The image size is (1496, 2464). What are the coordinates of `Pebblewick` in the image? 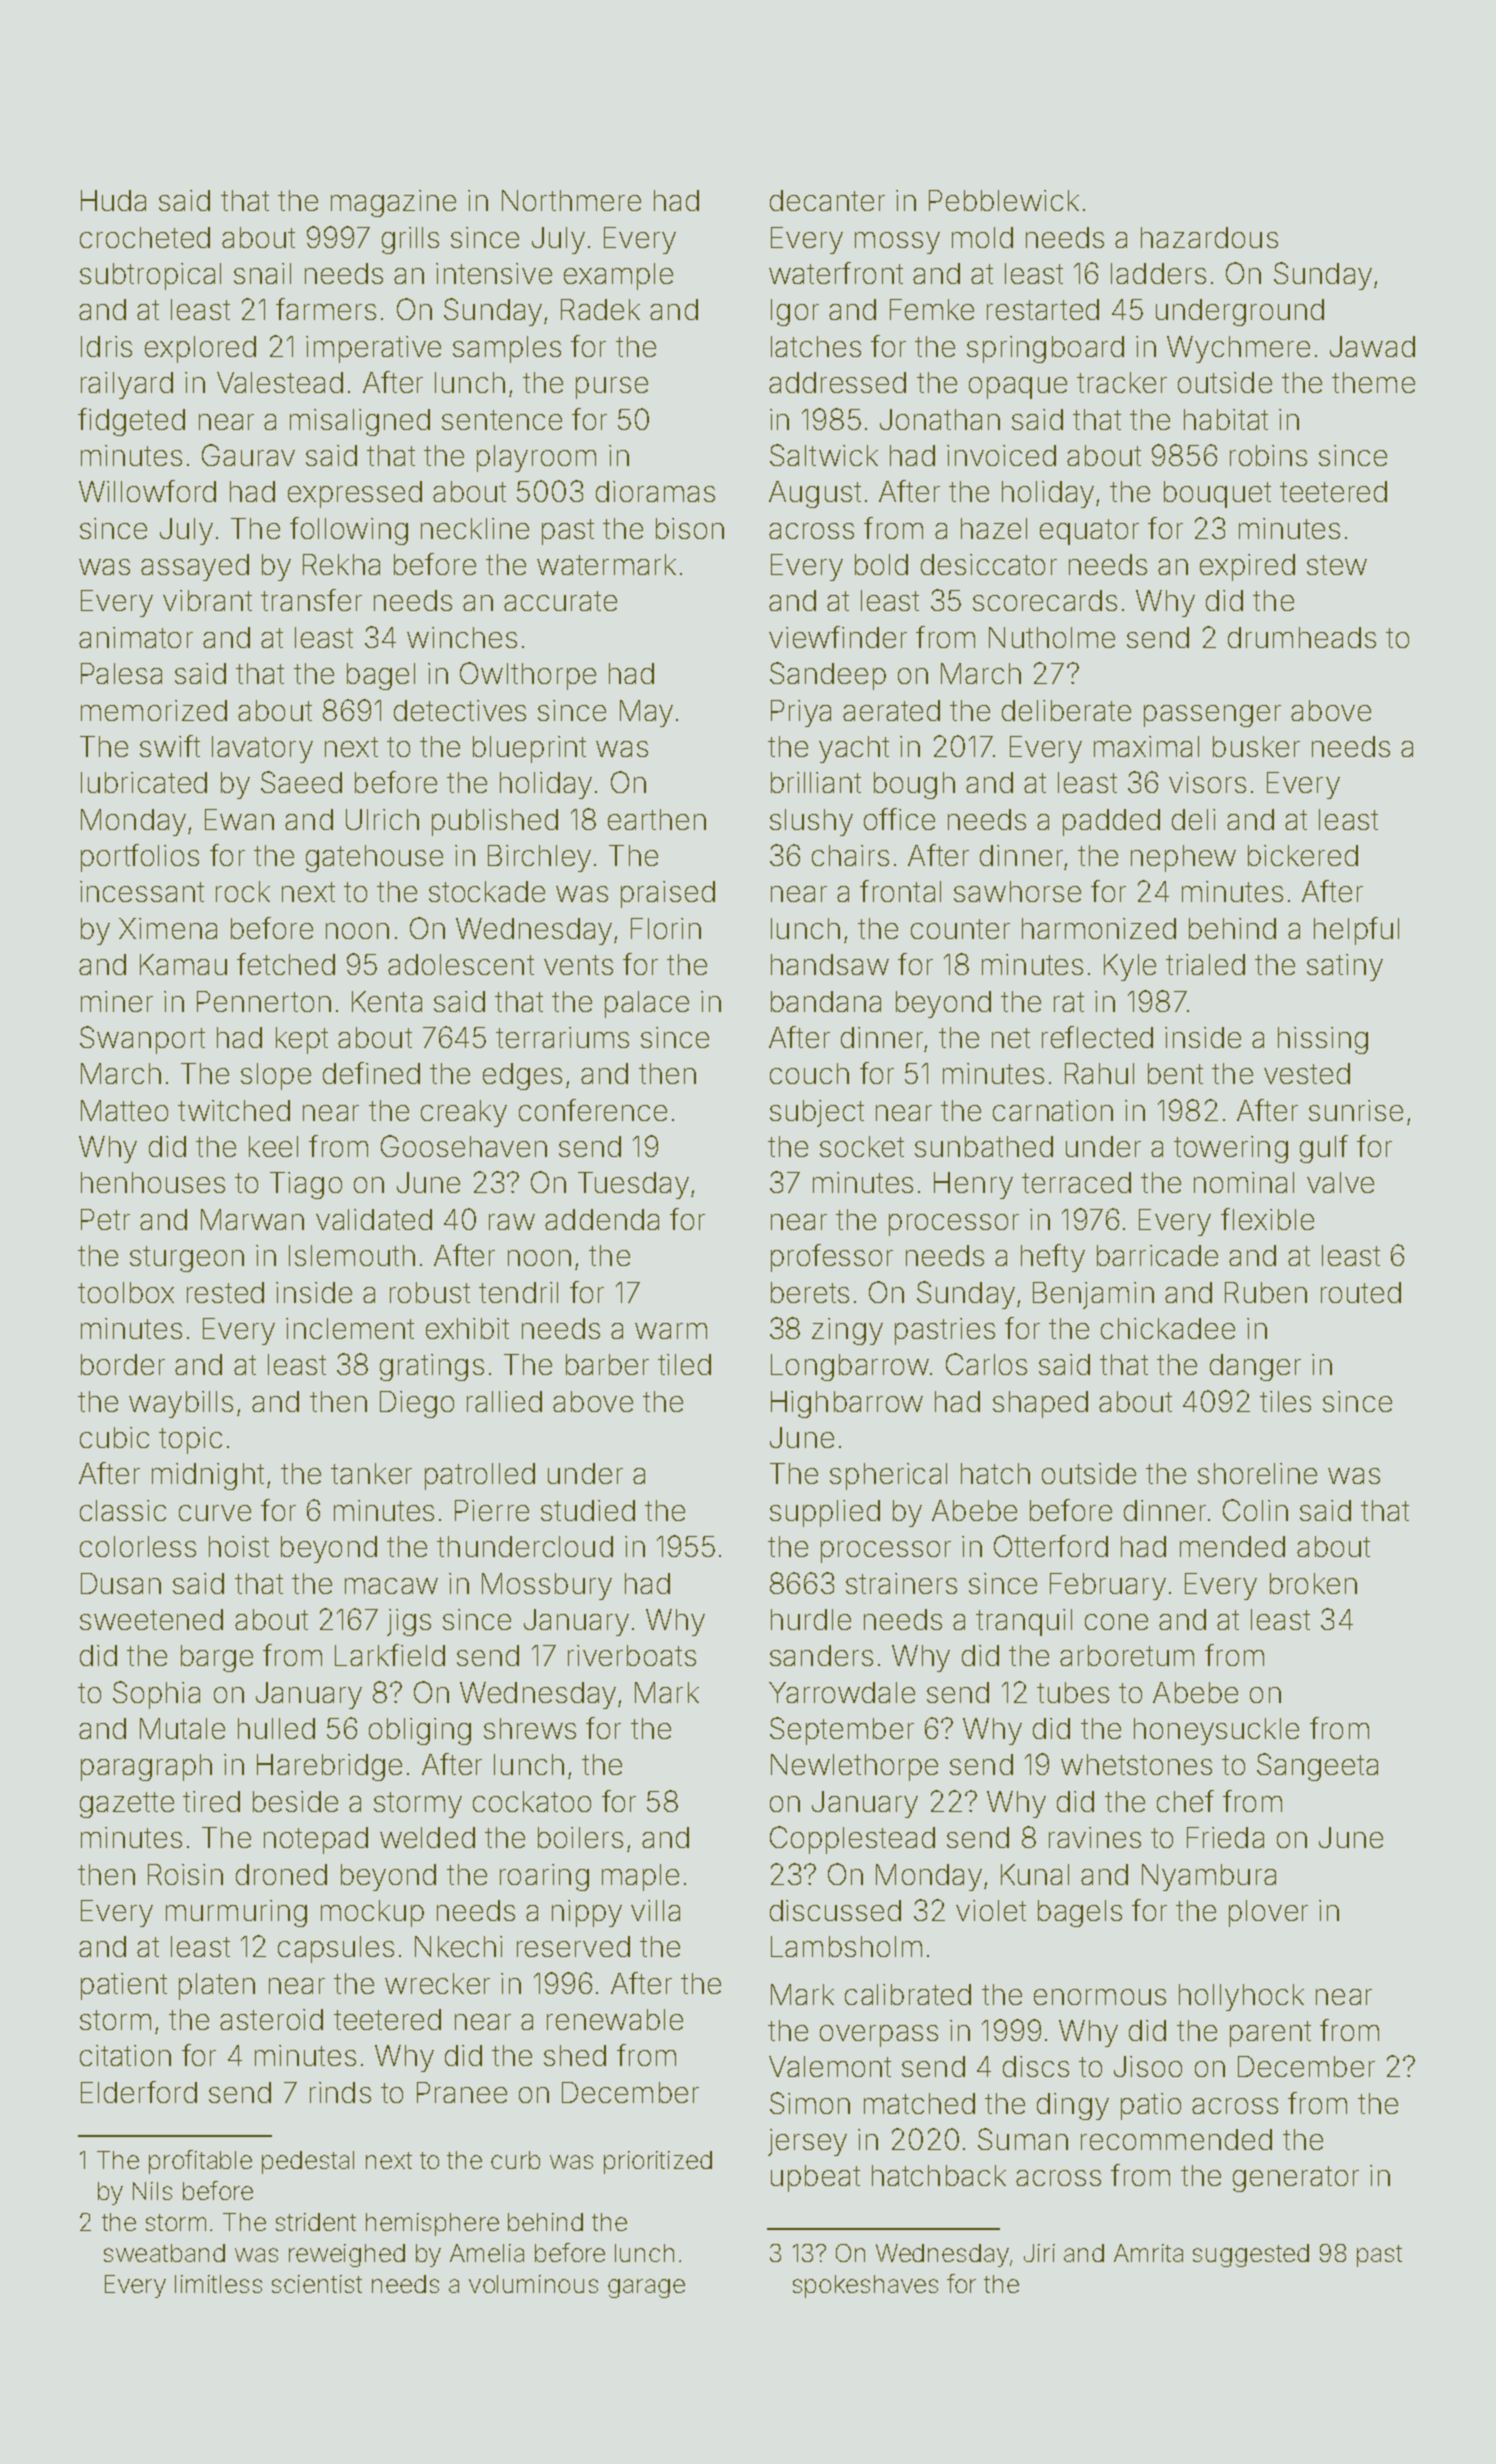 It's located at (1004, 200).
